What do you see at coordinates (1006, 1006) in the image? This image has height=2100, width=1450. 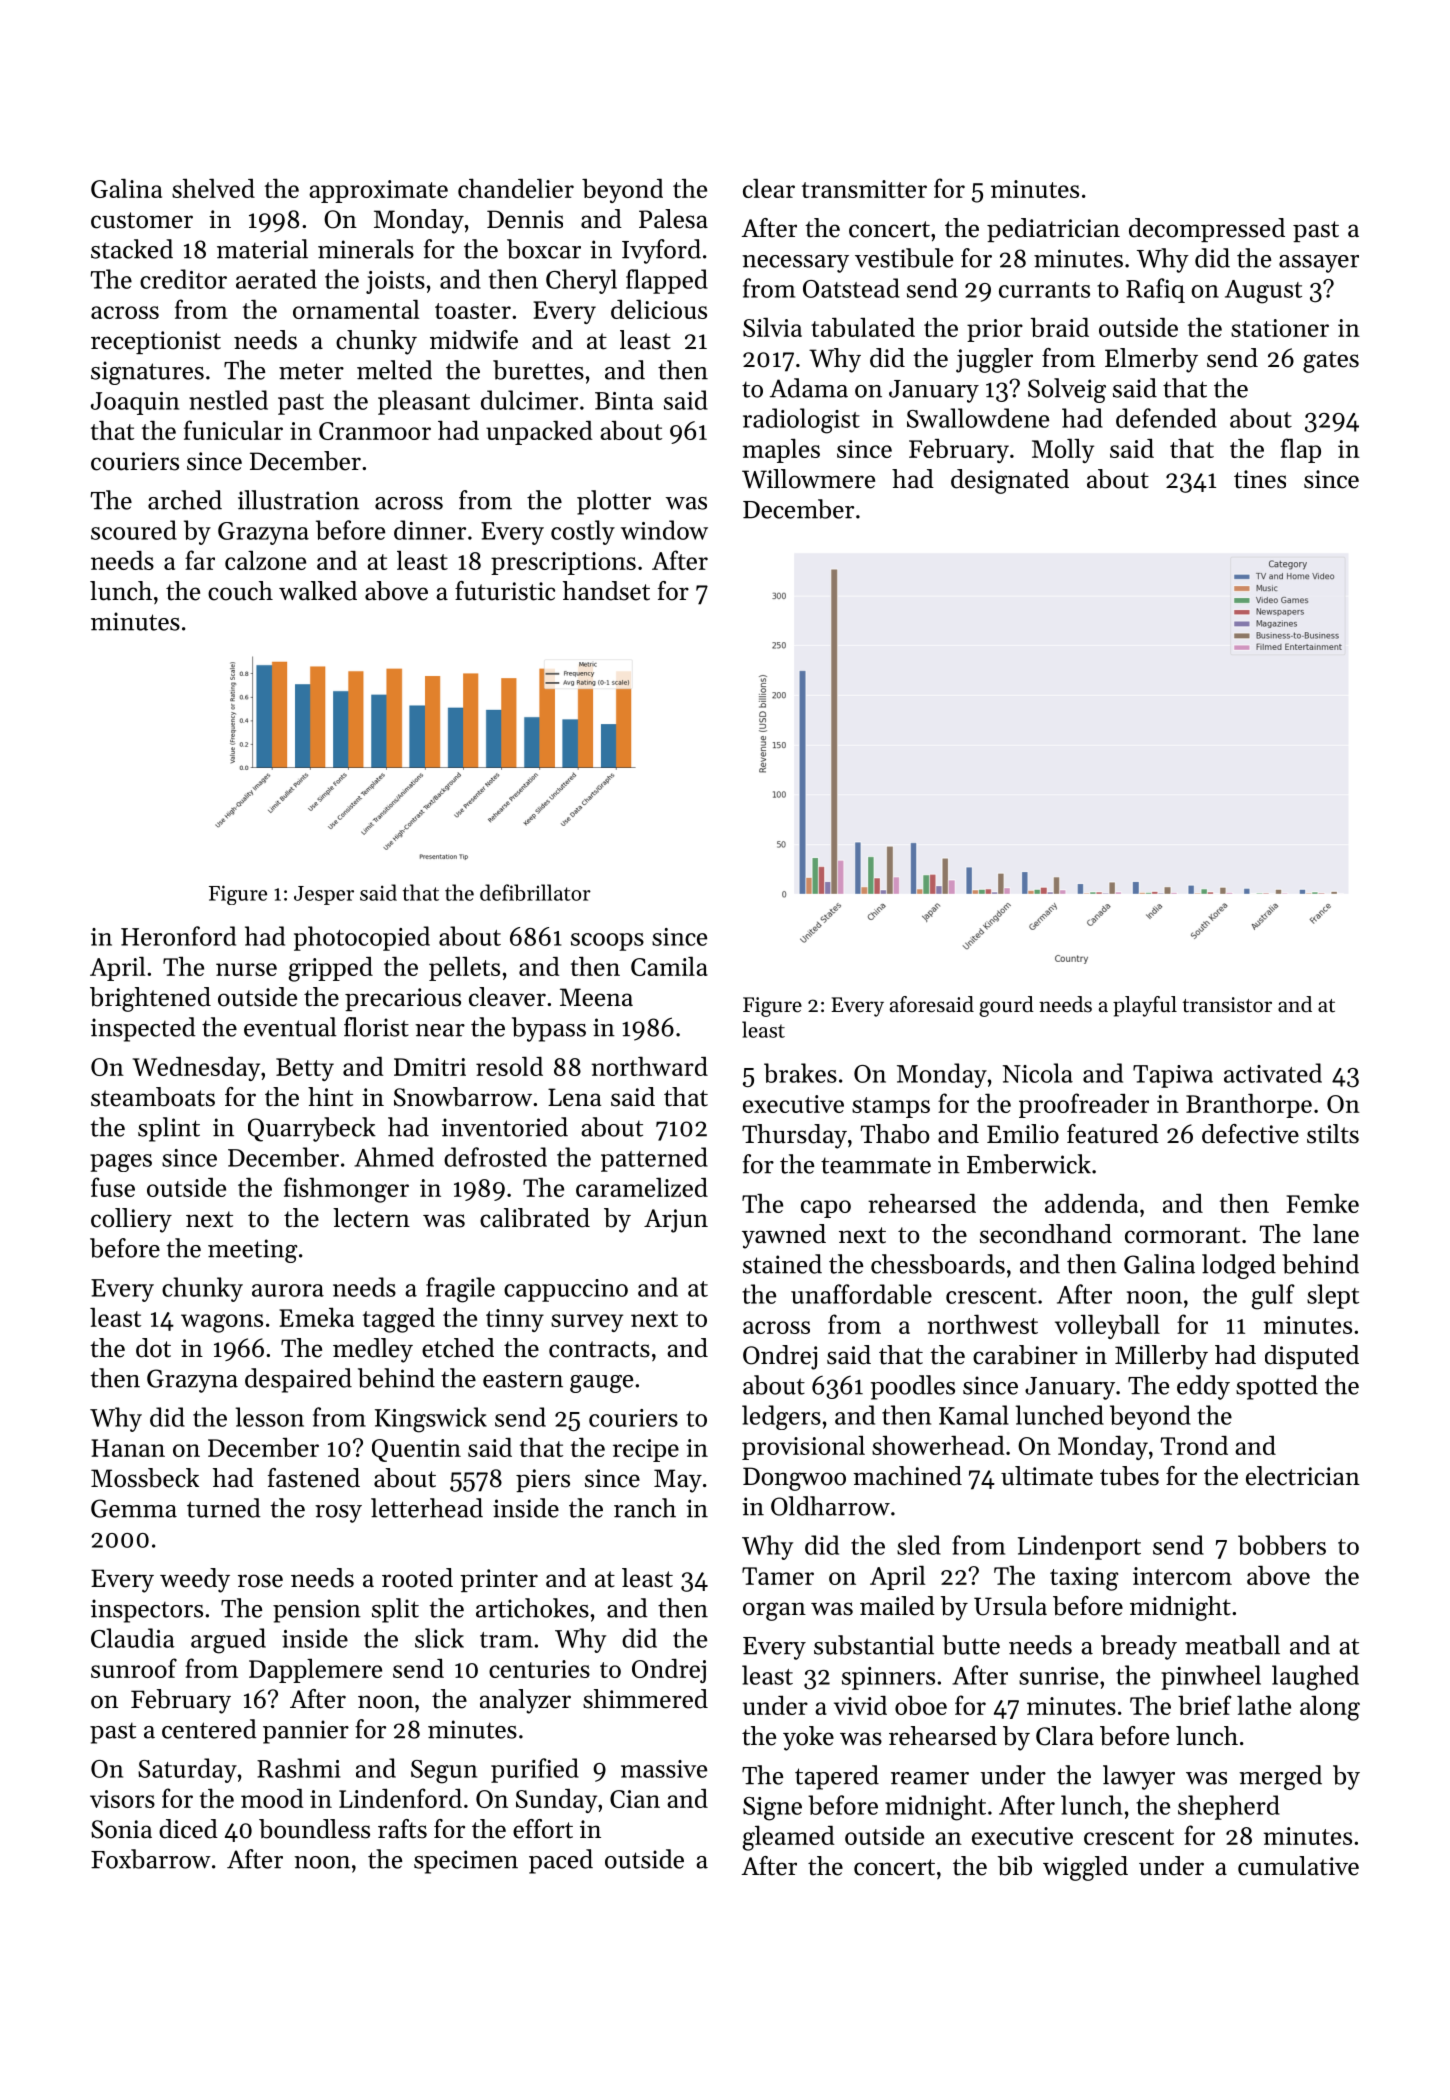 I see `gourd` at bounding box center [1006, 1006].
